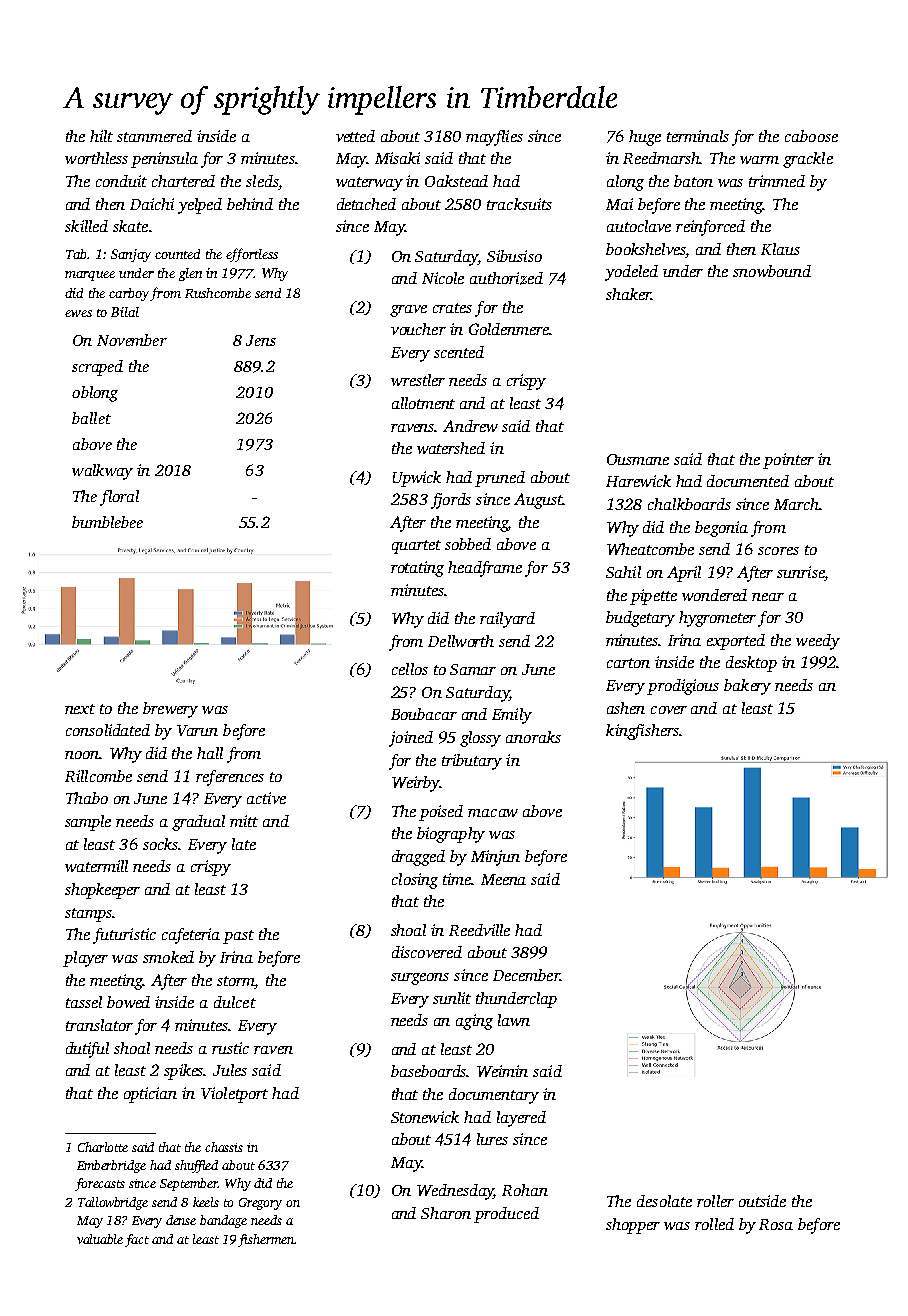 This screenshot has height=1316, width=908. What do you see at coordinates (234, 1095) in the screenshot?
I see `Violetport` at bounding box center [234, 1095].
